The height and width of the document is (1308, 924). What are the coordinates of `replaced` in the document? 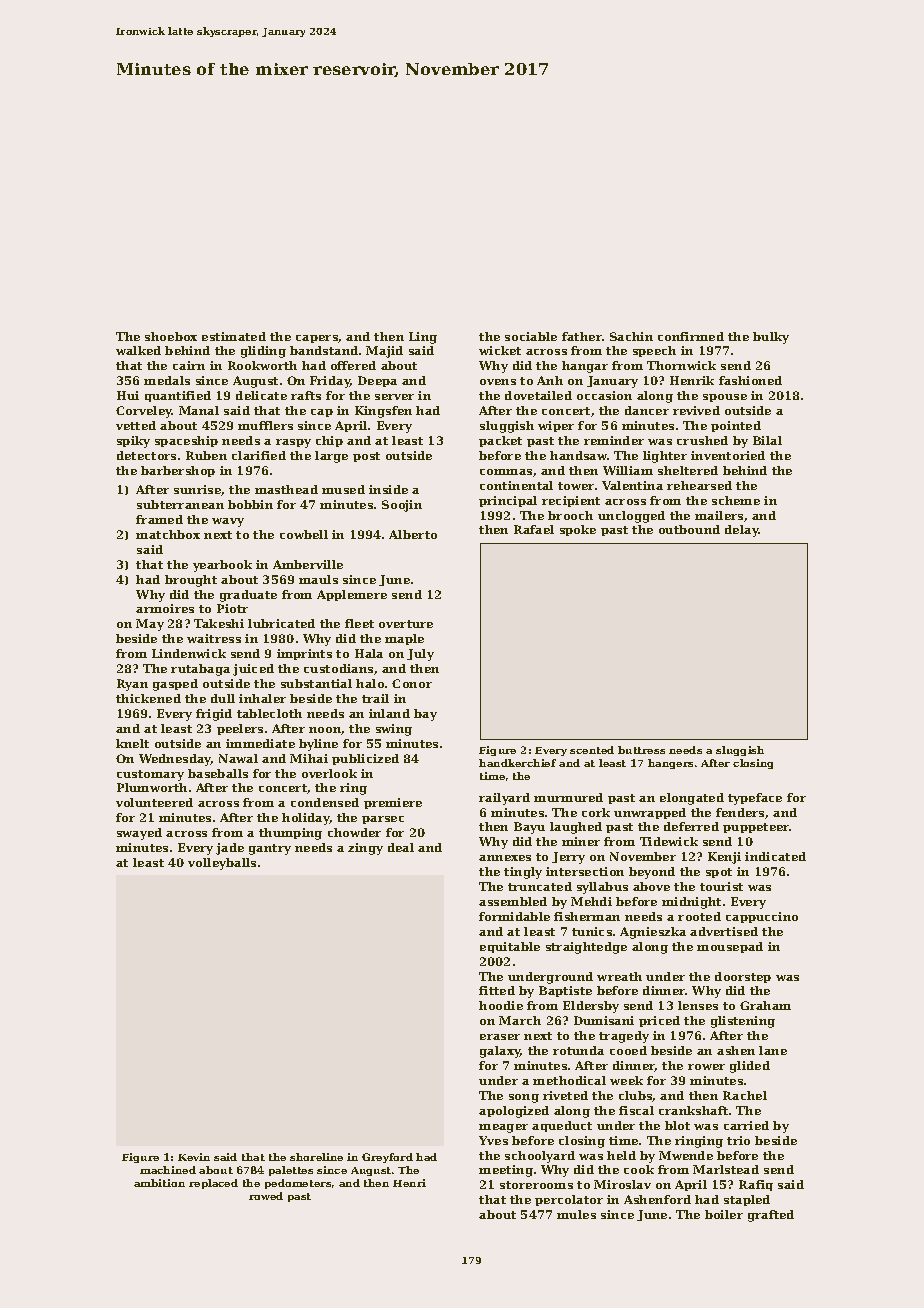 It's located at (213, 1184).
